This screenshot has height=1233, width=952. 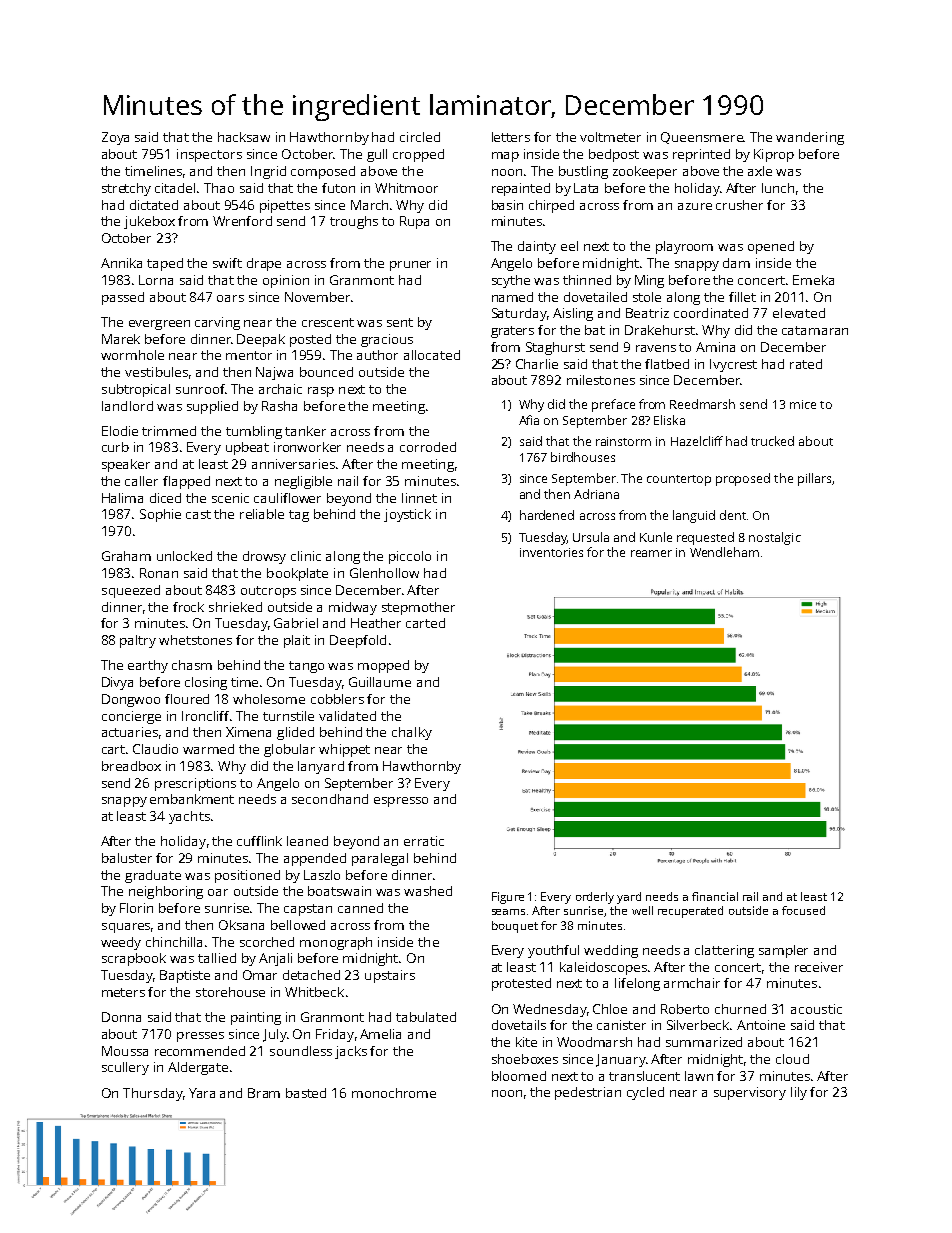 What do you see at coordinates (799, 1093) in the screenshot?
I see `lily` at bounding box center [799, 1093].
